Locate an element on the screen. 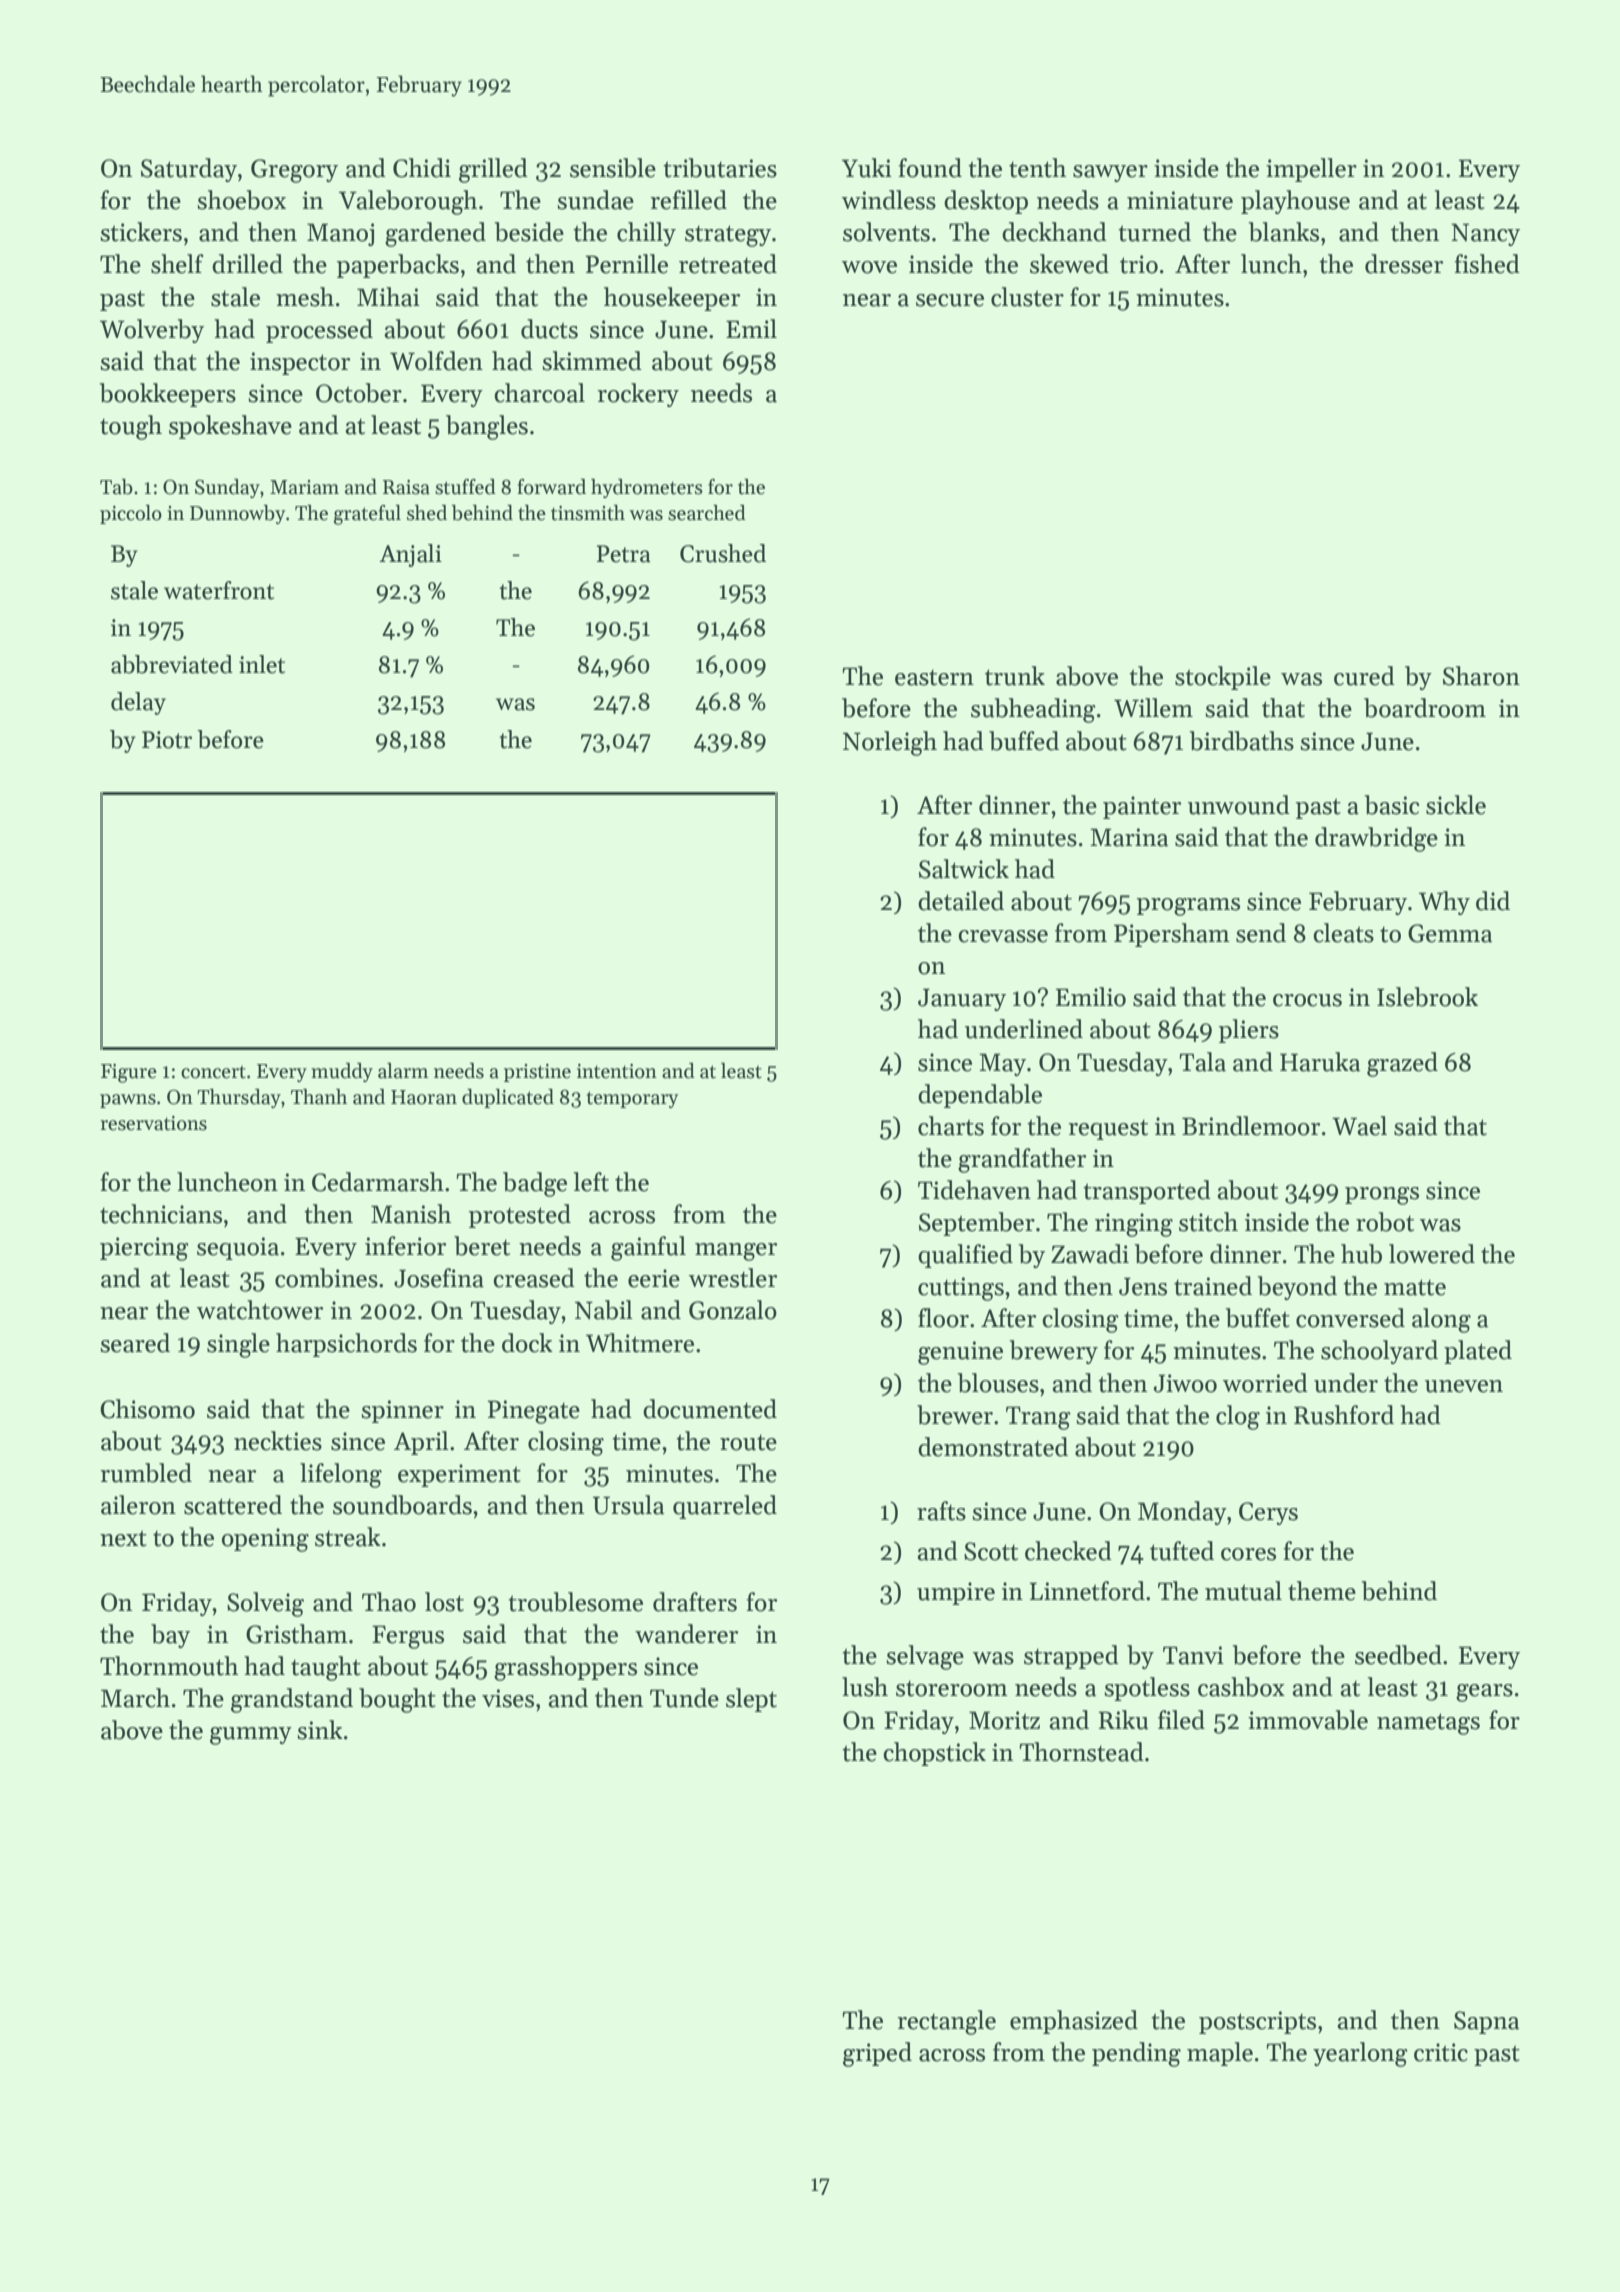  inlet is located at coordinates (262, 664).
